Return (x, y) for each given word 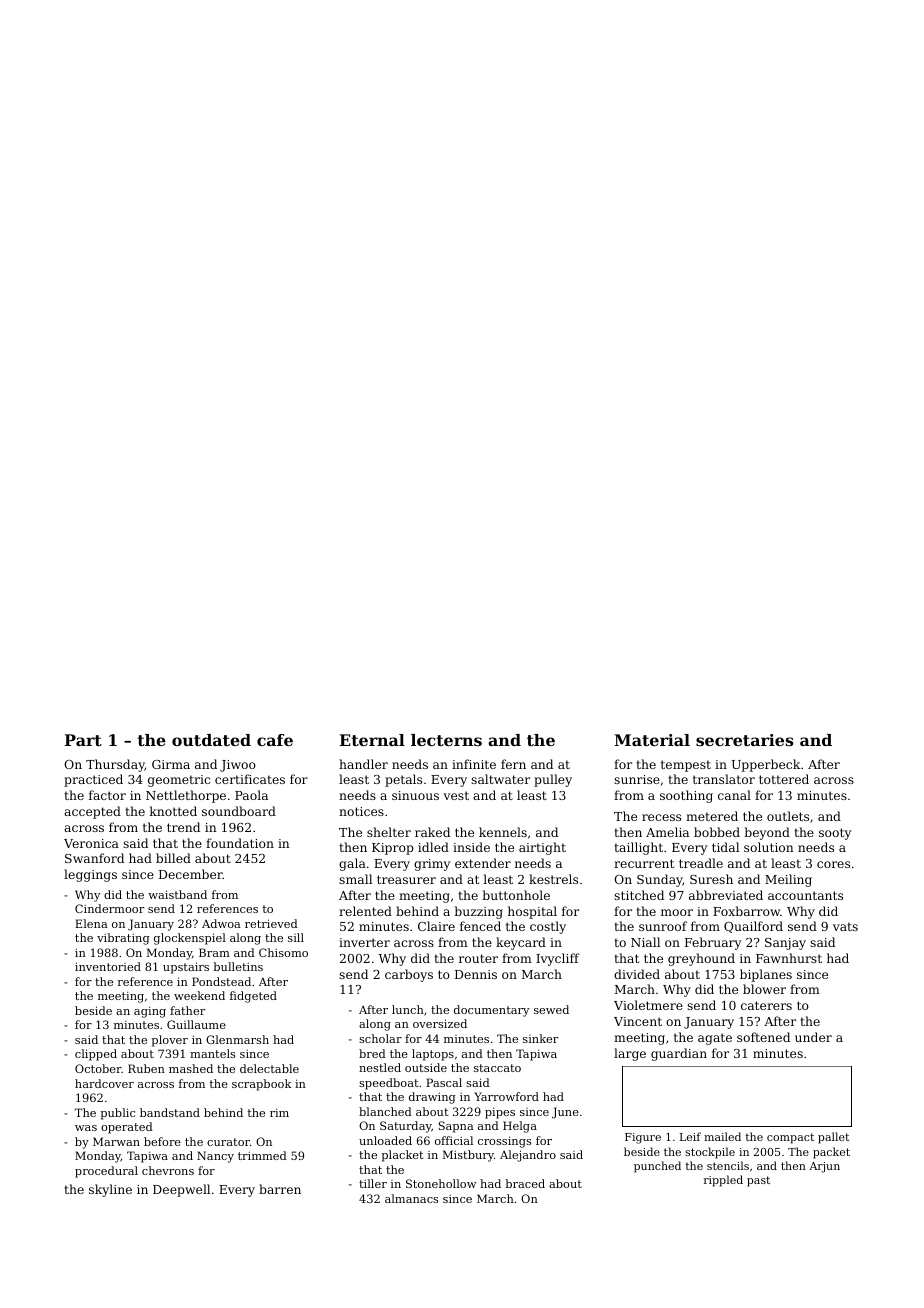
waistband (177, 894)
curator (228, 1142)
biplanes (766, 975)
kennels (503, 832)
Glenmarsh (237, 1039)
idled (433, 847)
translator (724, 779)
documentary (491, 1011)
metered (712, 816)
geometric (179, 781)
